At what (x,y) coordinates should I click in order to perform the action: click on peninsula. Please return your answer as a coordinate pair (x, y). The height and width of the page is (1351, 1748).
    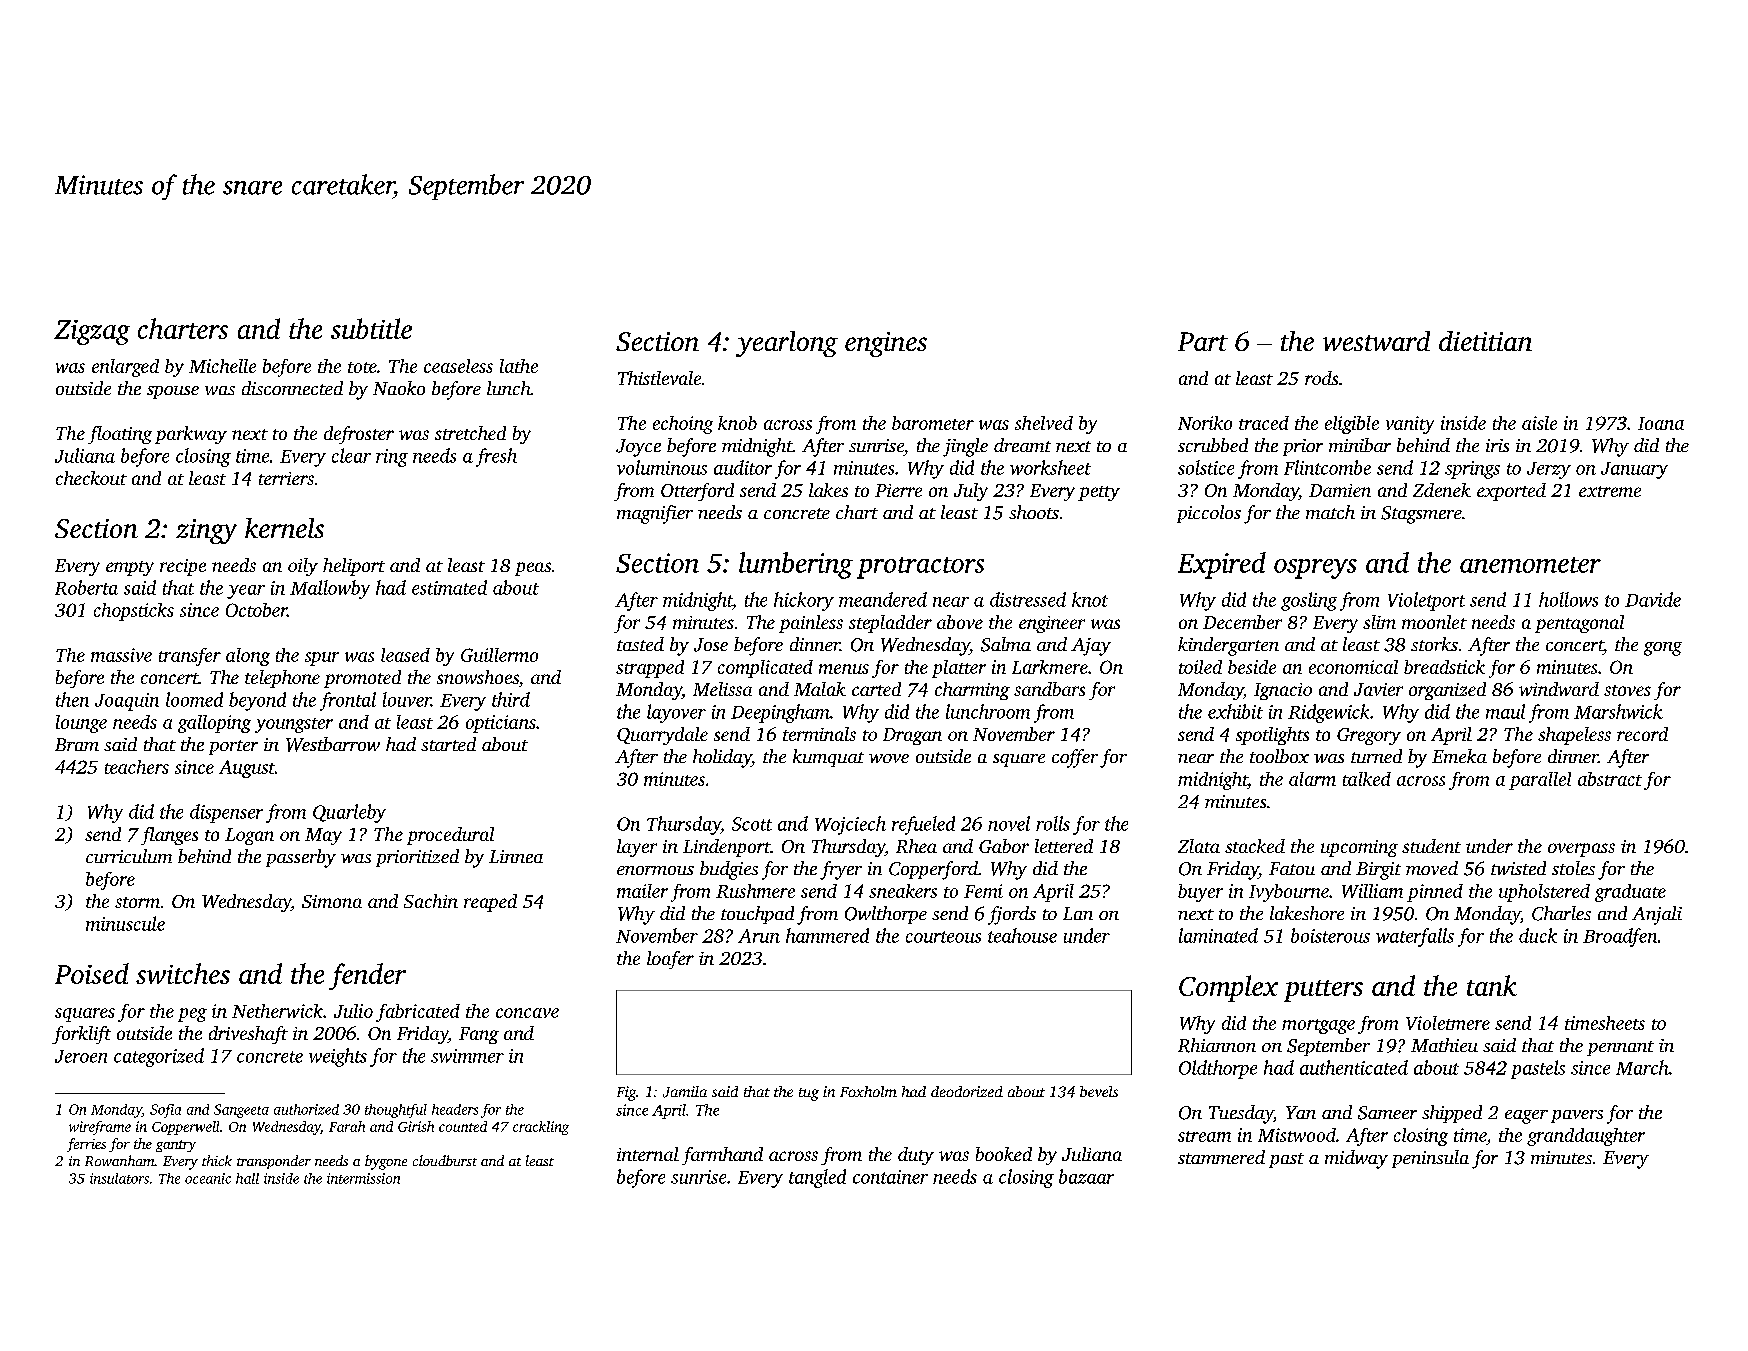
    Looking at the image, I should click on (1430, 1159).
